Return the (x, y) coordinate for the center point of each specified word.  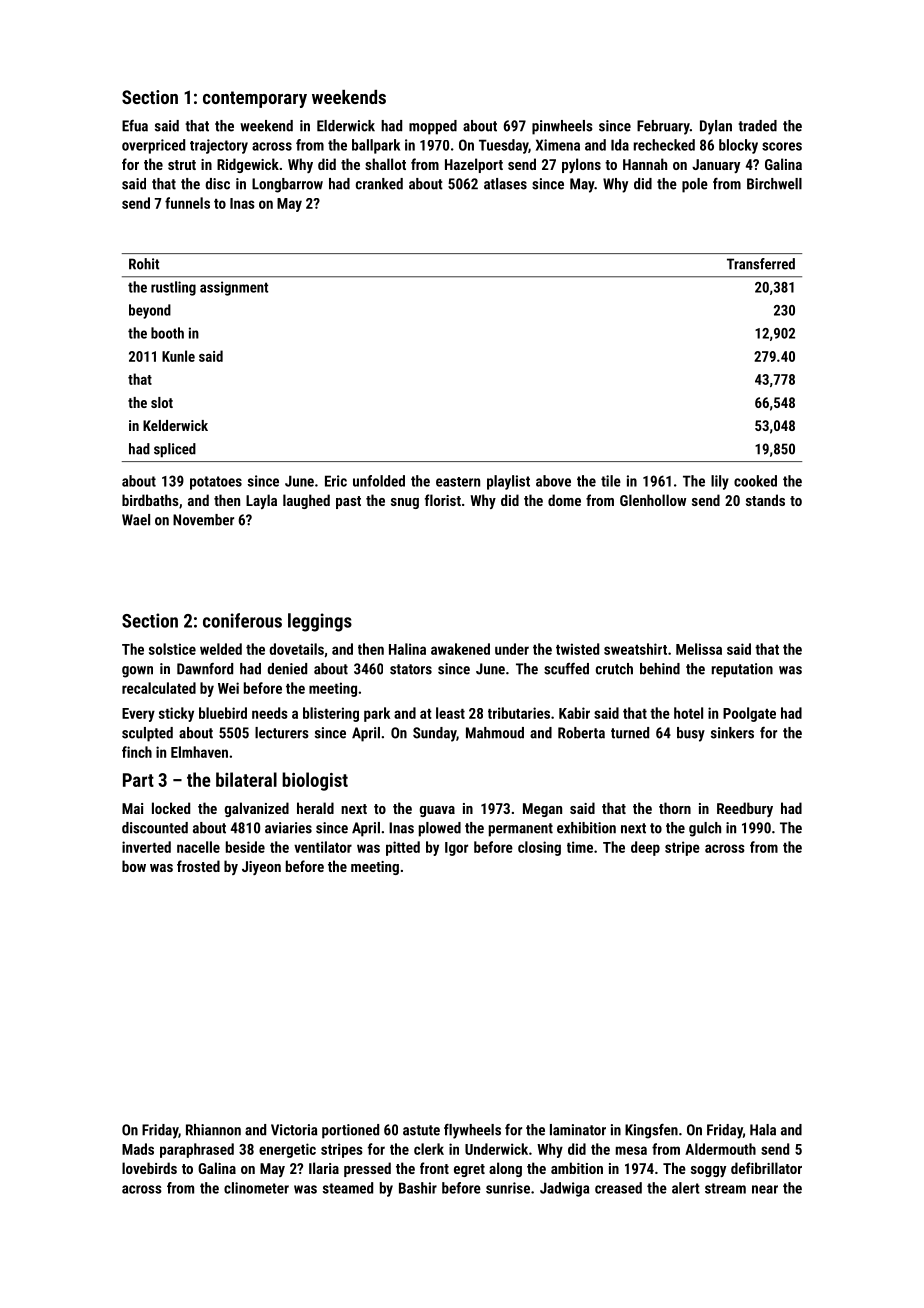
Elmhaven (199, 752)
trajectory (219, 146)
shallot (385, 164)
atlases (505, 184)
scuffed (566, 669)
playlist (508, 482)
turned (630, 733)
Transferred (761, 264)
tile (611, 481)
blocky (738, 146)
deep (645, 848)
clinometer (256, 1188)
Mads (138, 1149)
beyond (150, 311)
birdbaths (150, 500)
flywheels (472, 1131)
